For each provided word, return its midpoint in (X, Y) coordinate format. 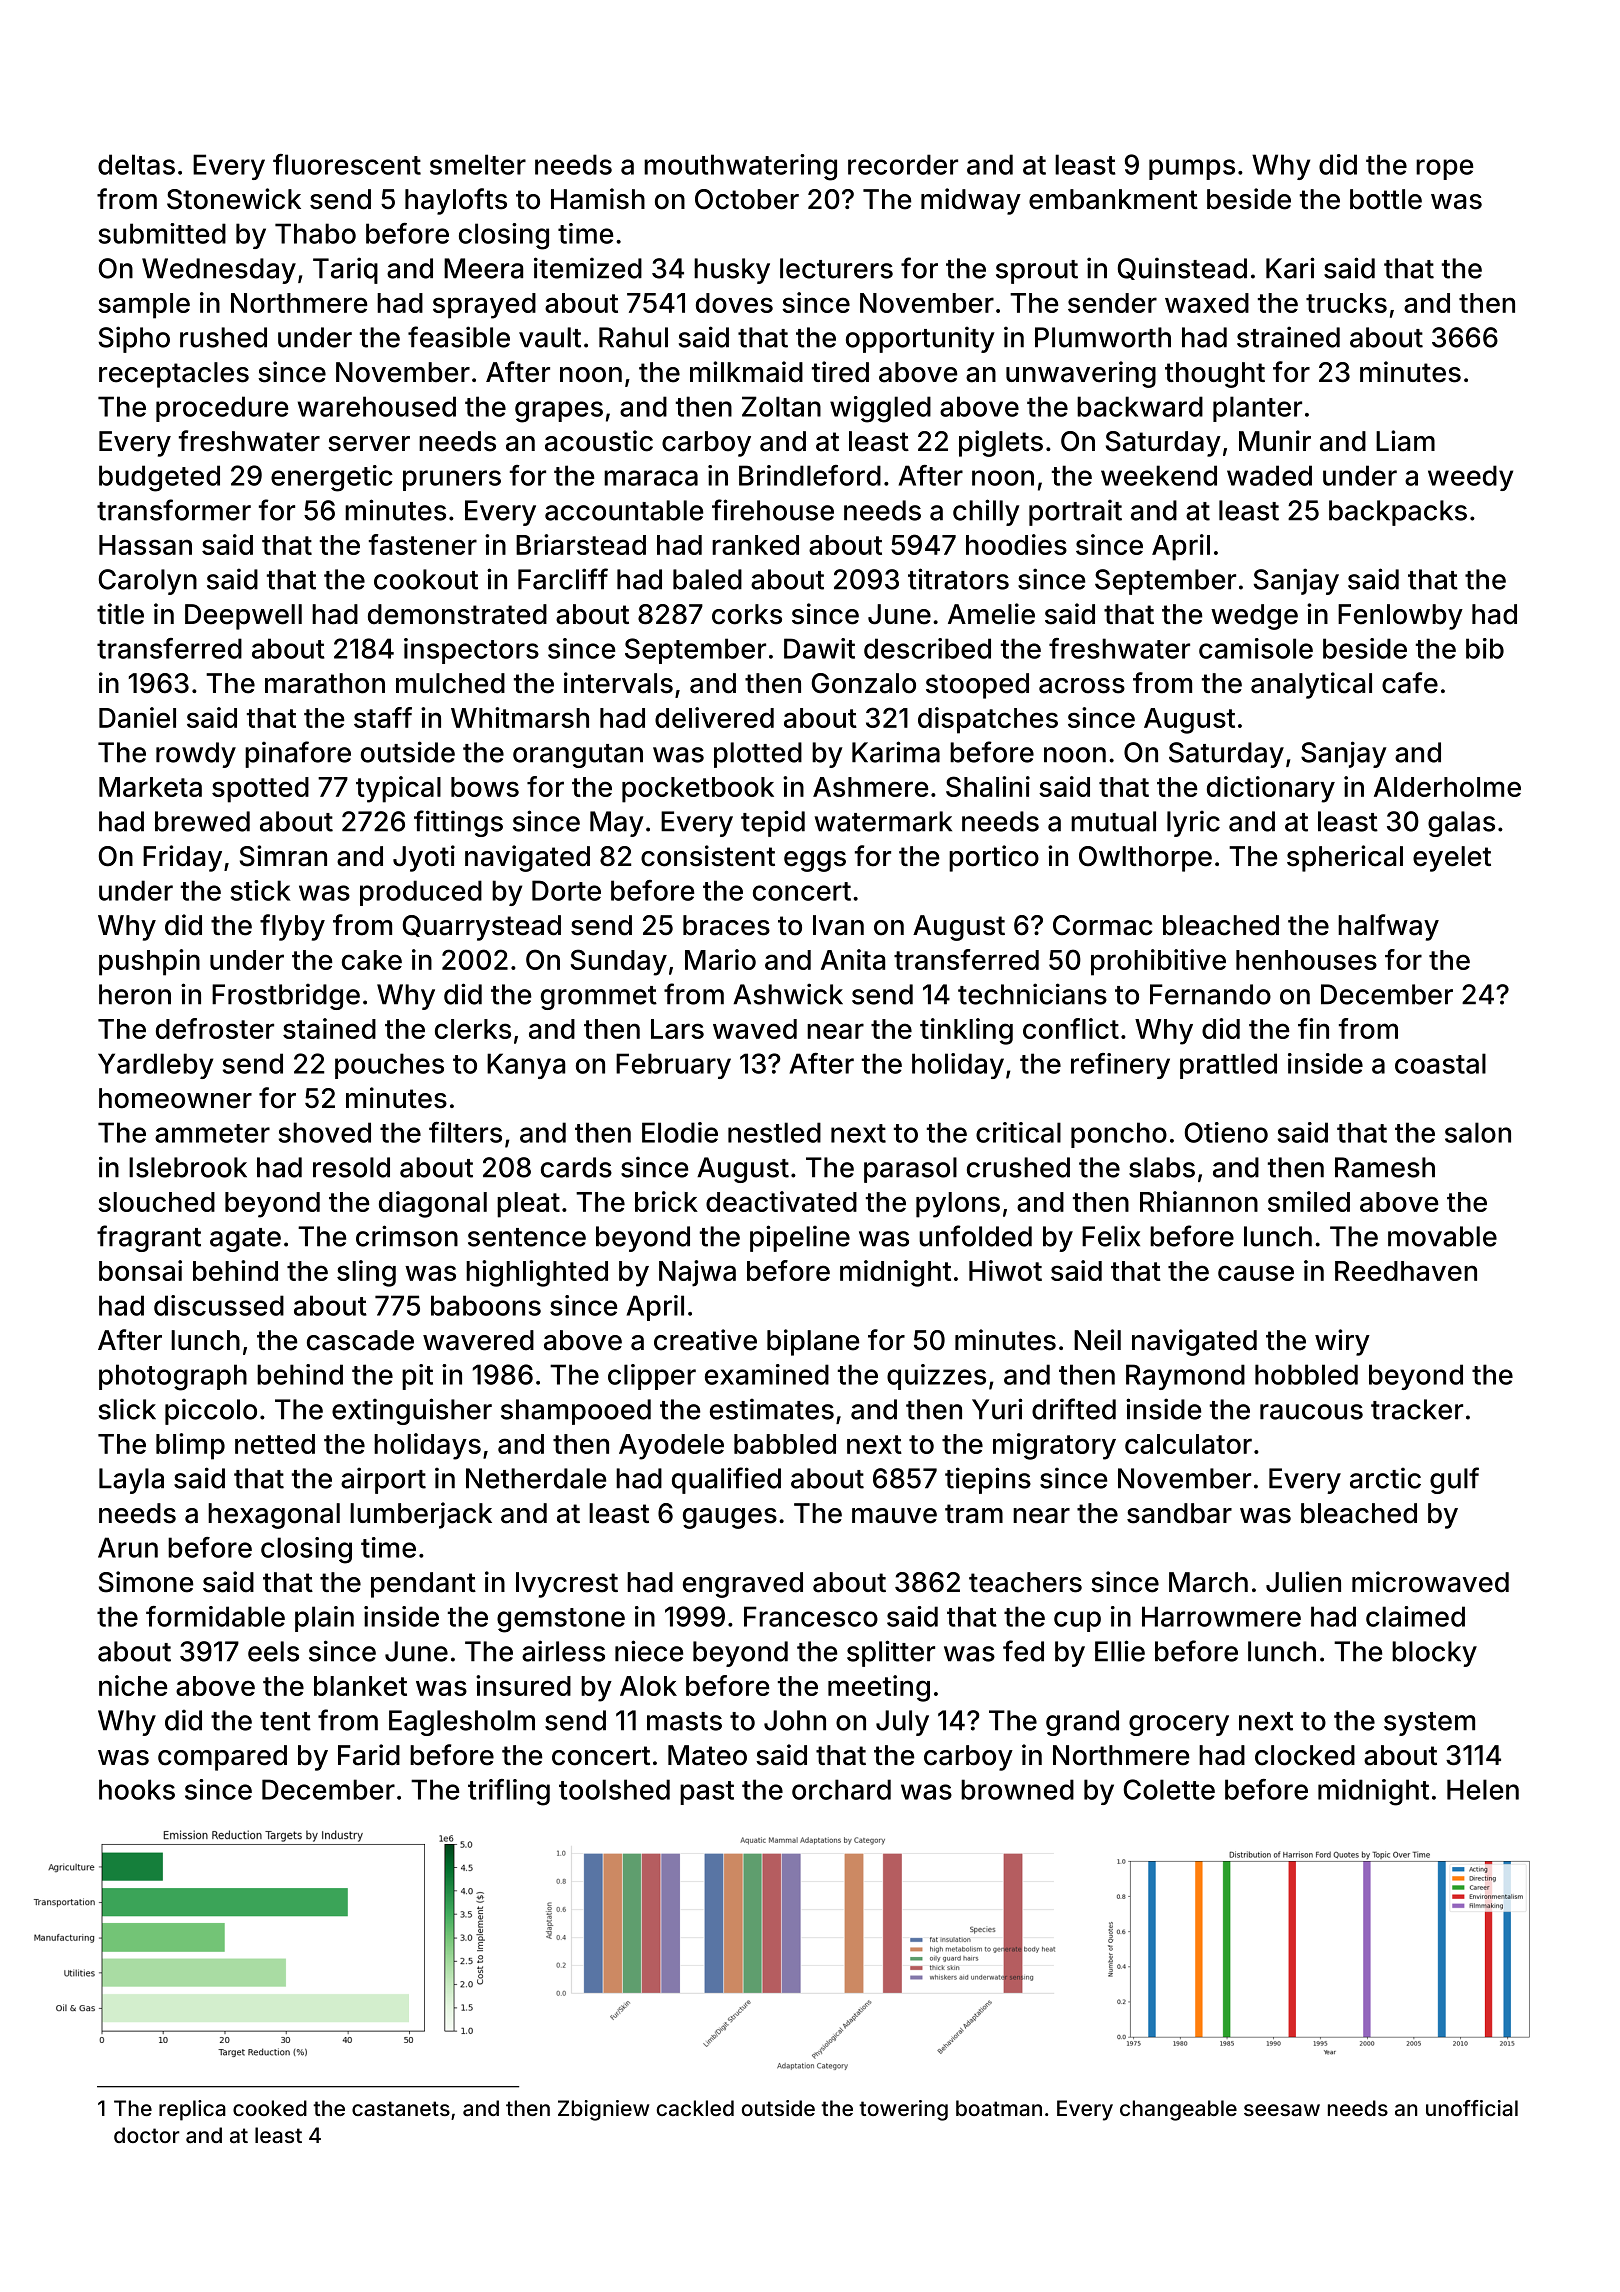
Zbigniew (604, 2110)
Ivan (838, 925)
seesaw (1282, 2110)
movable (1442, 1236)
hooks (137, 1789)
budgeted (159, 478)
